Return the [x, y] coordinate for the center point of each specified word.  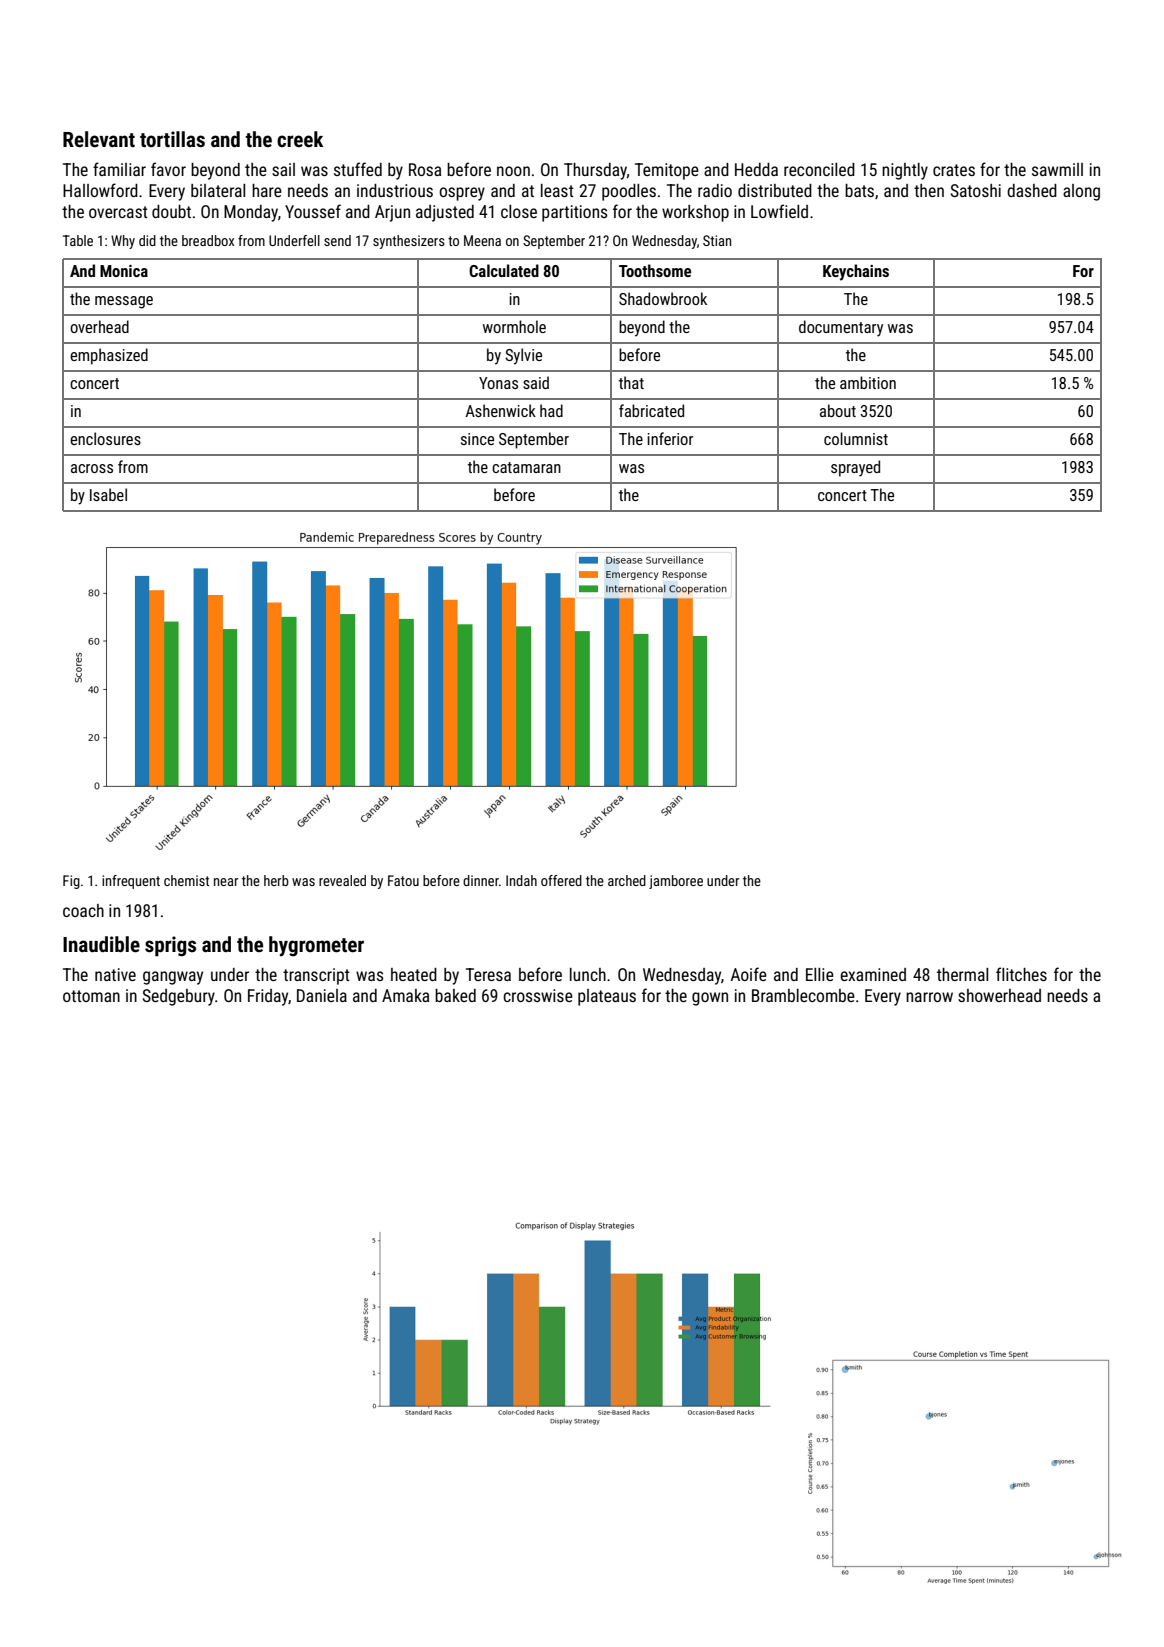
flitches [1021, 974]
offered [561, 880]
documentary [841, 328]
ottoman [91, 996]
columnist [856, 438]
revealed [342, 880]
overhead [99, 326]
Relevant [99, 139]
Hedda [756, 169]
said [536, 382]
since [477, 439]
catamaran [526, 467]
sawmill [1057, 169]
